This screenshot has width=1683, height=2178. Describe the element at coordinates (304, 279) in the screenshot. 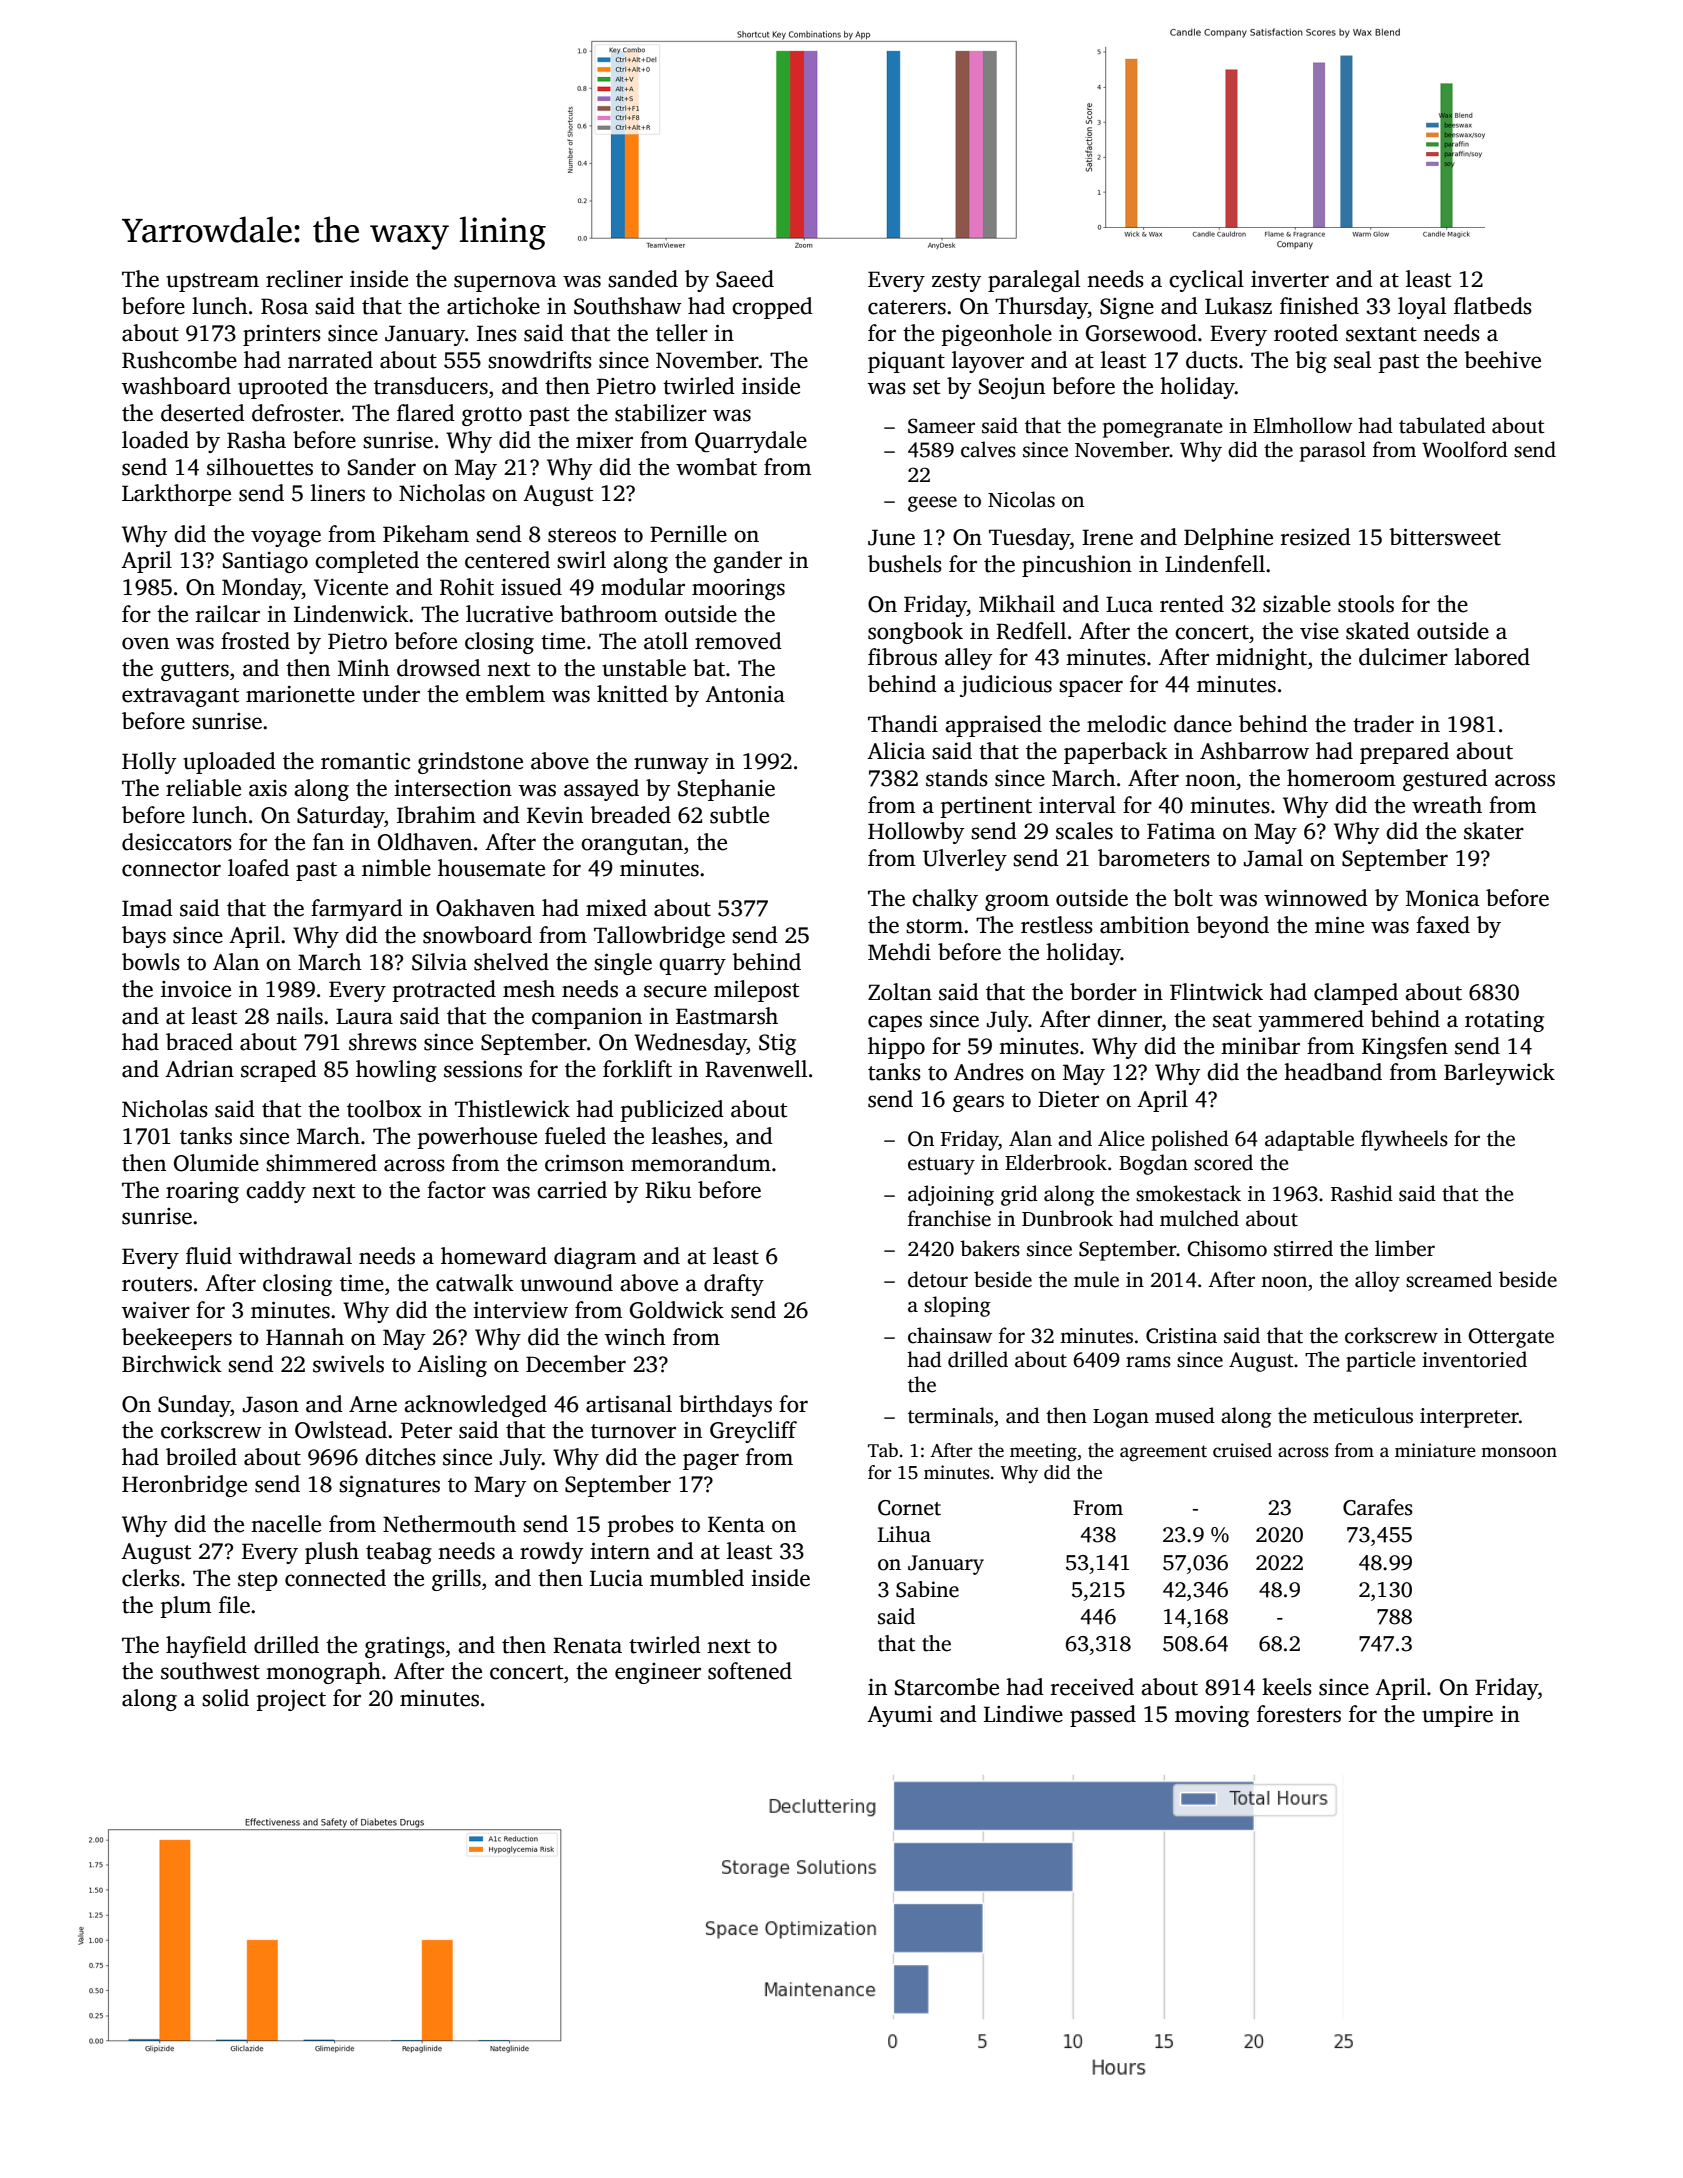

I see `recliner` at that location.
